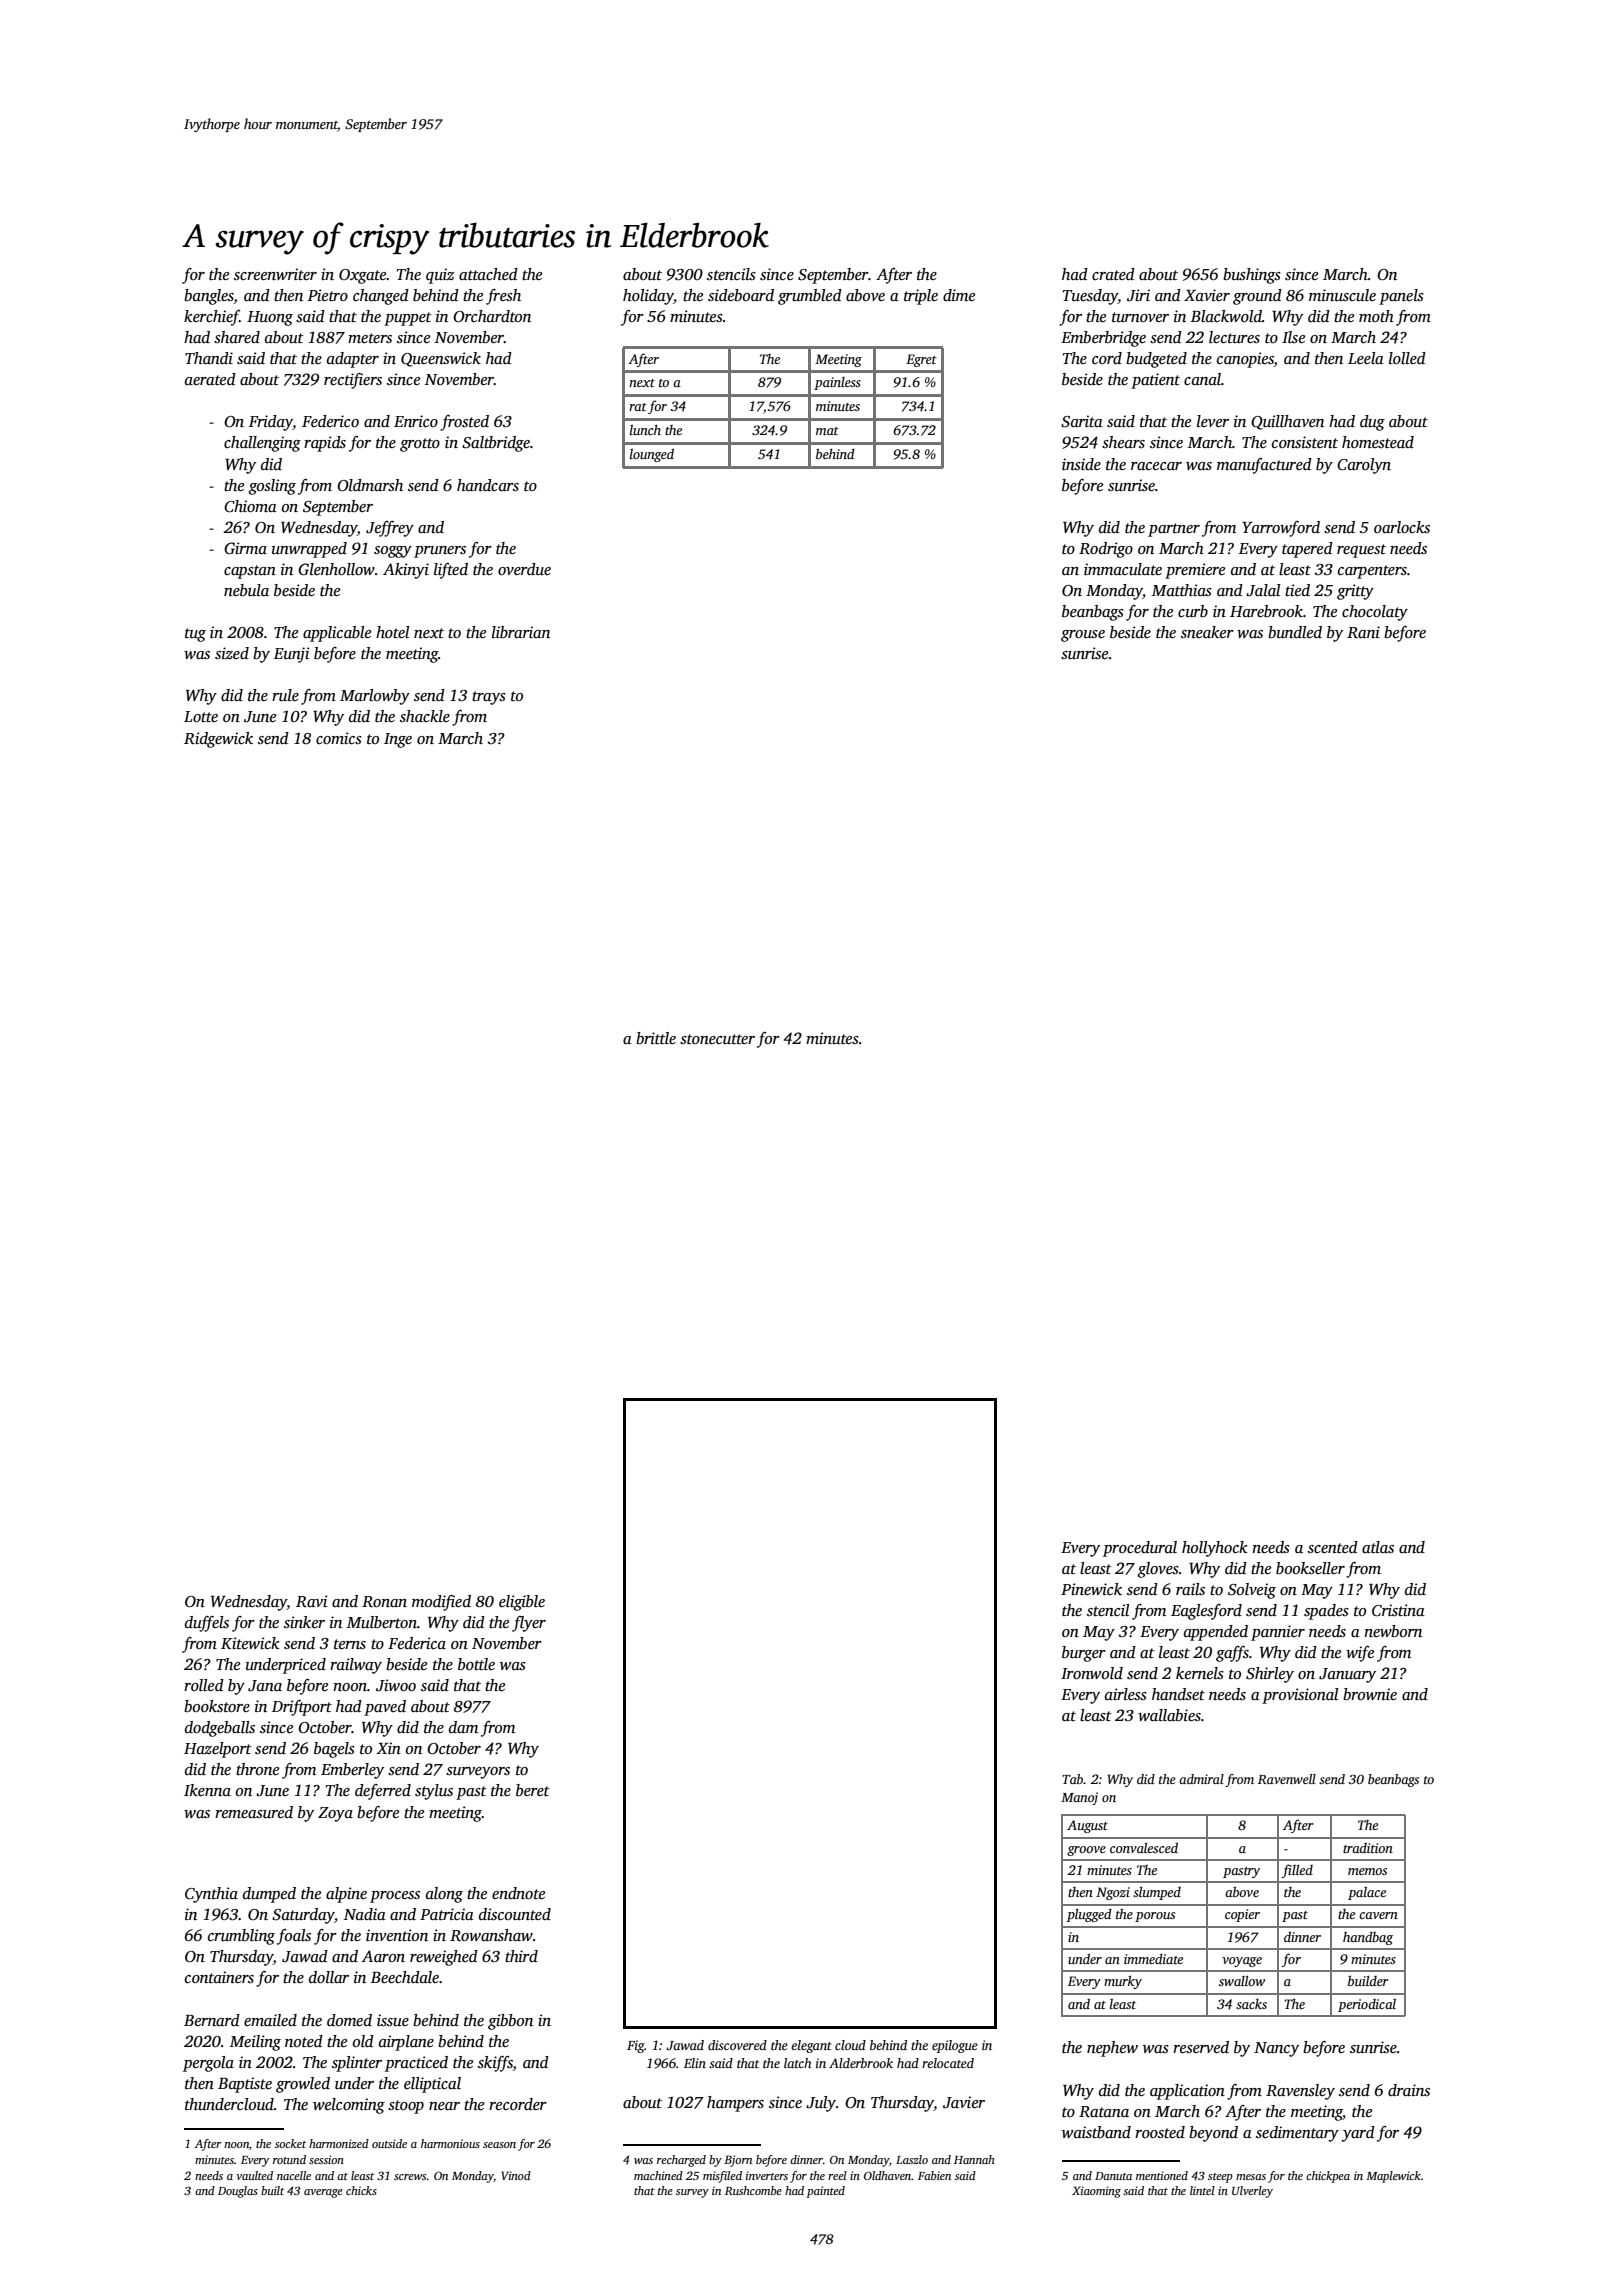 This image has width=1620, height=2292. I want to click on Elin, so click(695, 2063).
